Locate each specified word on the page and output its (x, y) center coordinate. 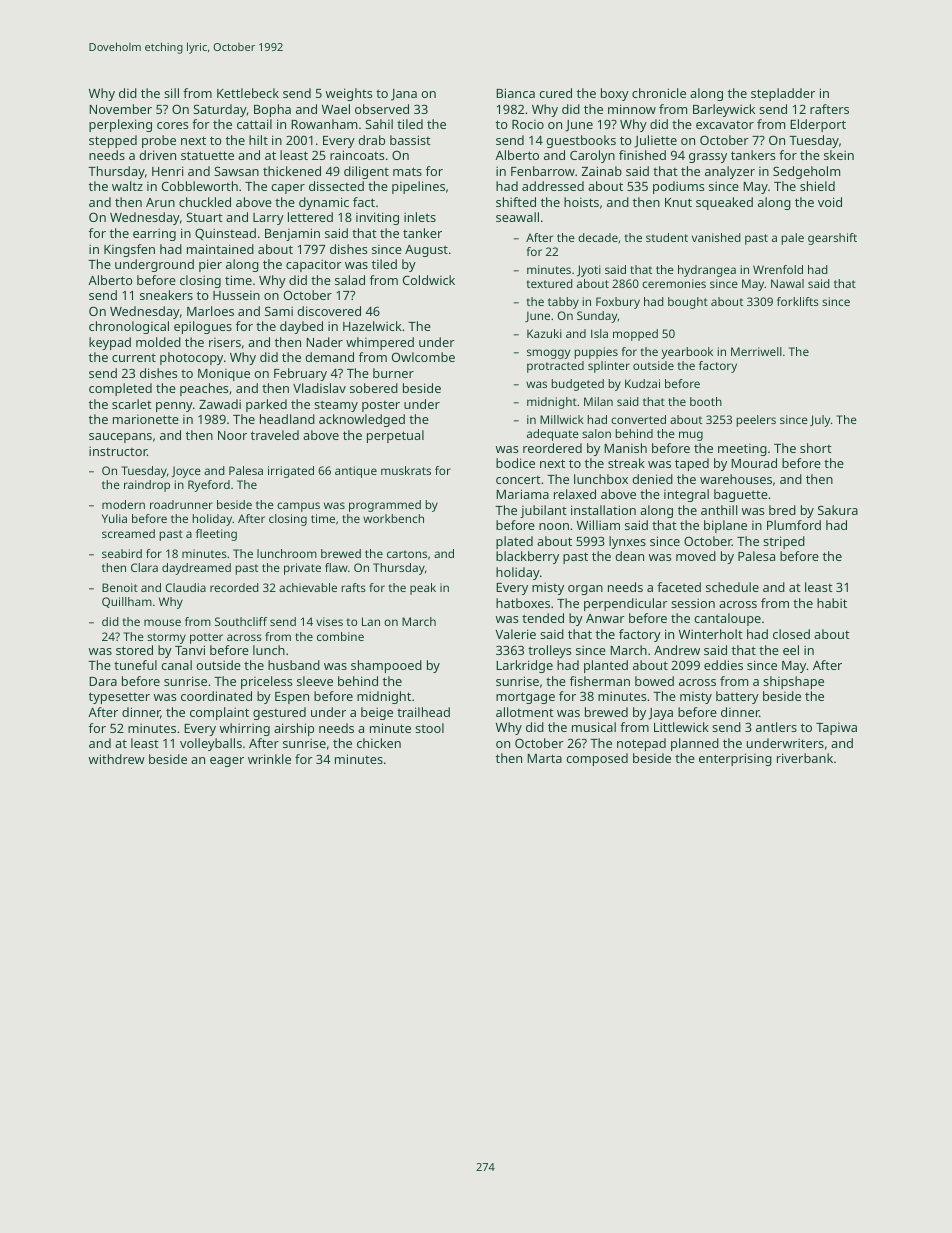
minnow (632, 109)
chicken (379, 743)
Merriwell (756, 351)
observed (382, 109)
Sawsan (236, 171)
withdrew (117, 759)
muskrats (406, 470)
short (816, 448)
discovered (329, 311)
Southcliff (241, 621)
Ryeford (209, 486)
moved (696, 556)
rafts (353, 587)
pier (210, 265)
